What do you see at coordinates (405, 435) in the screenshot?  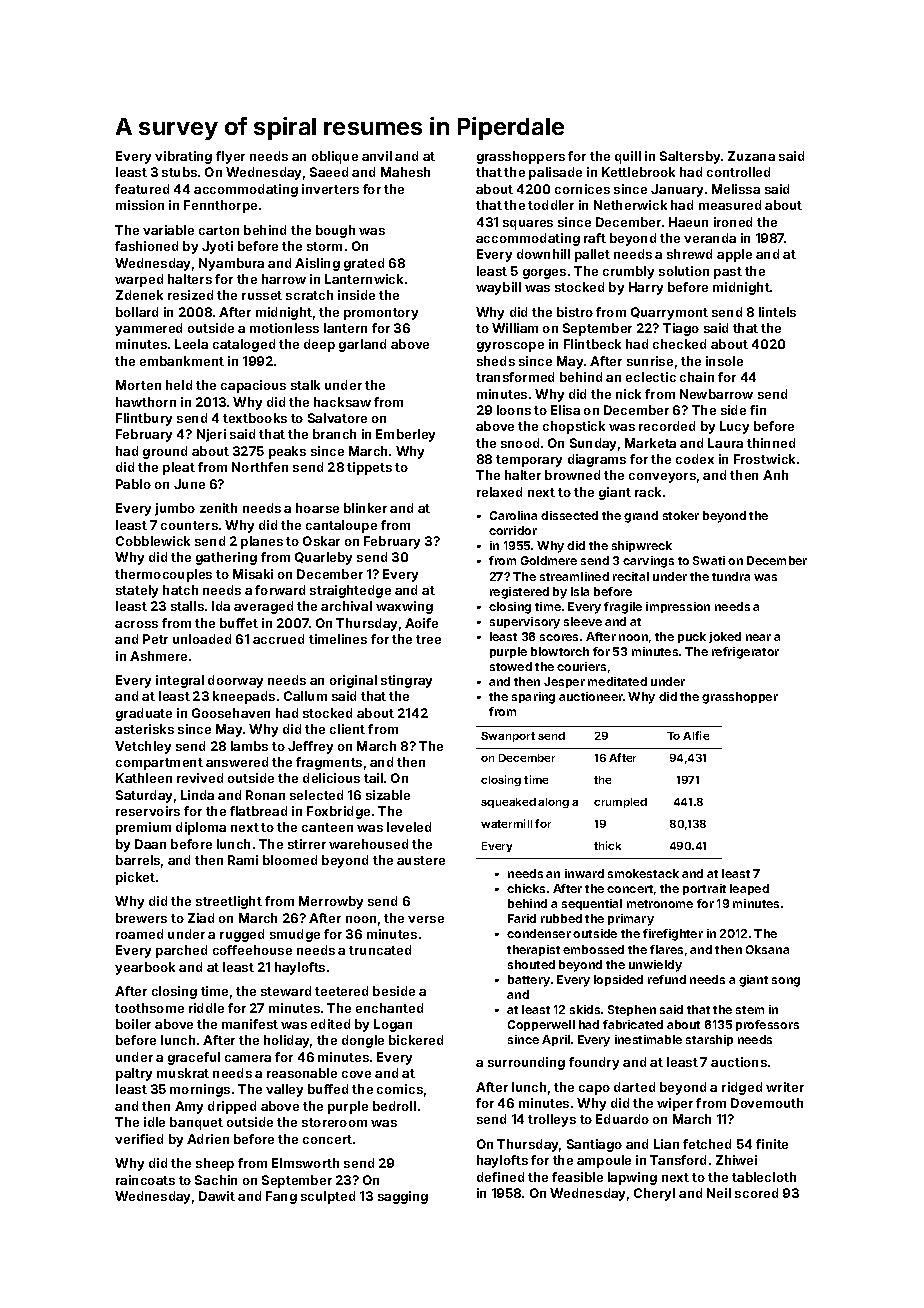 I see `Emberley` at bounding box center [405, 435].
